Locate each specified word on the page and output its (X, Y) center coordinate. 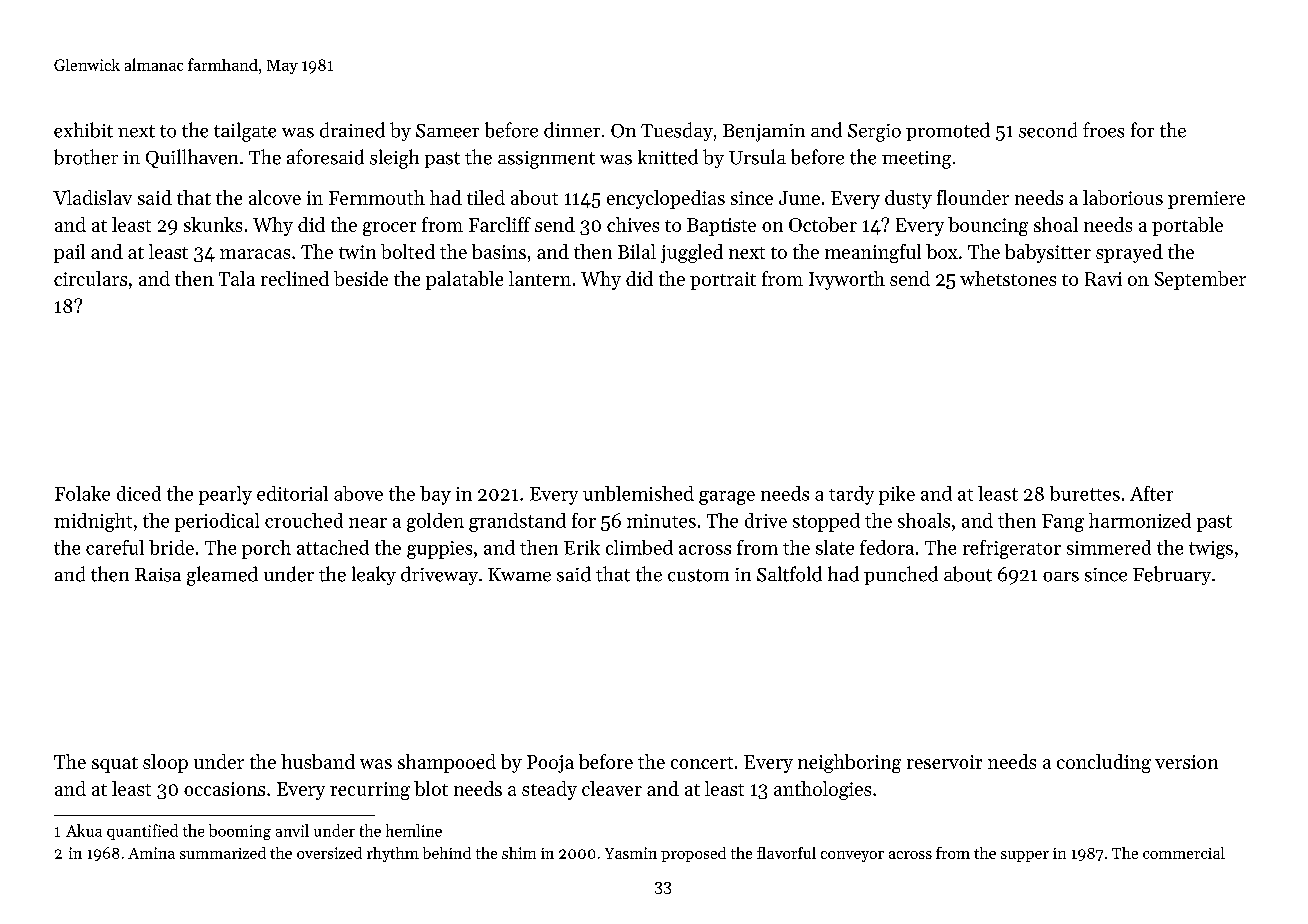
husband (318, 761)
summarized (223, 853)
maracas (255, 254)
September (1200, 280)
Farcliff (500, 224)
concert (702, 763)
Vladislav (92, 197)
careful (115, 547)
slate (835, 547)
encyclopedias (666, 199)
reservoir (944, 762)
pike (897, 495)
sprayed (1129, 253)
